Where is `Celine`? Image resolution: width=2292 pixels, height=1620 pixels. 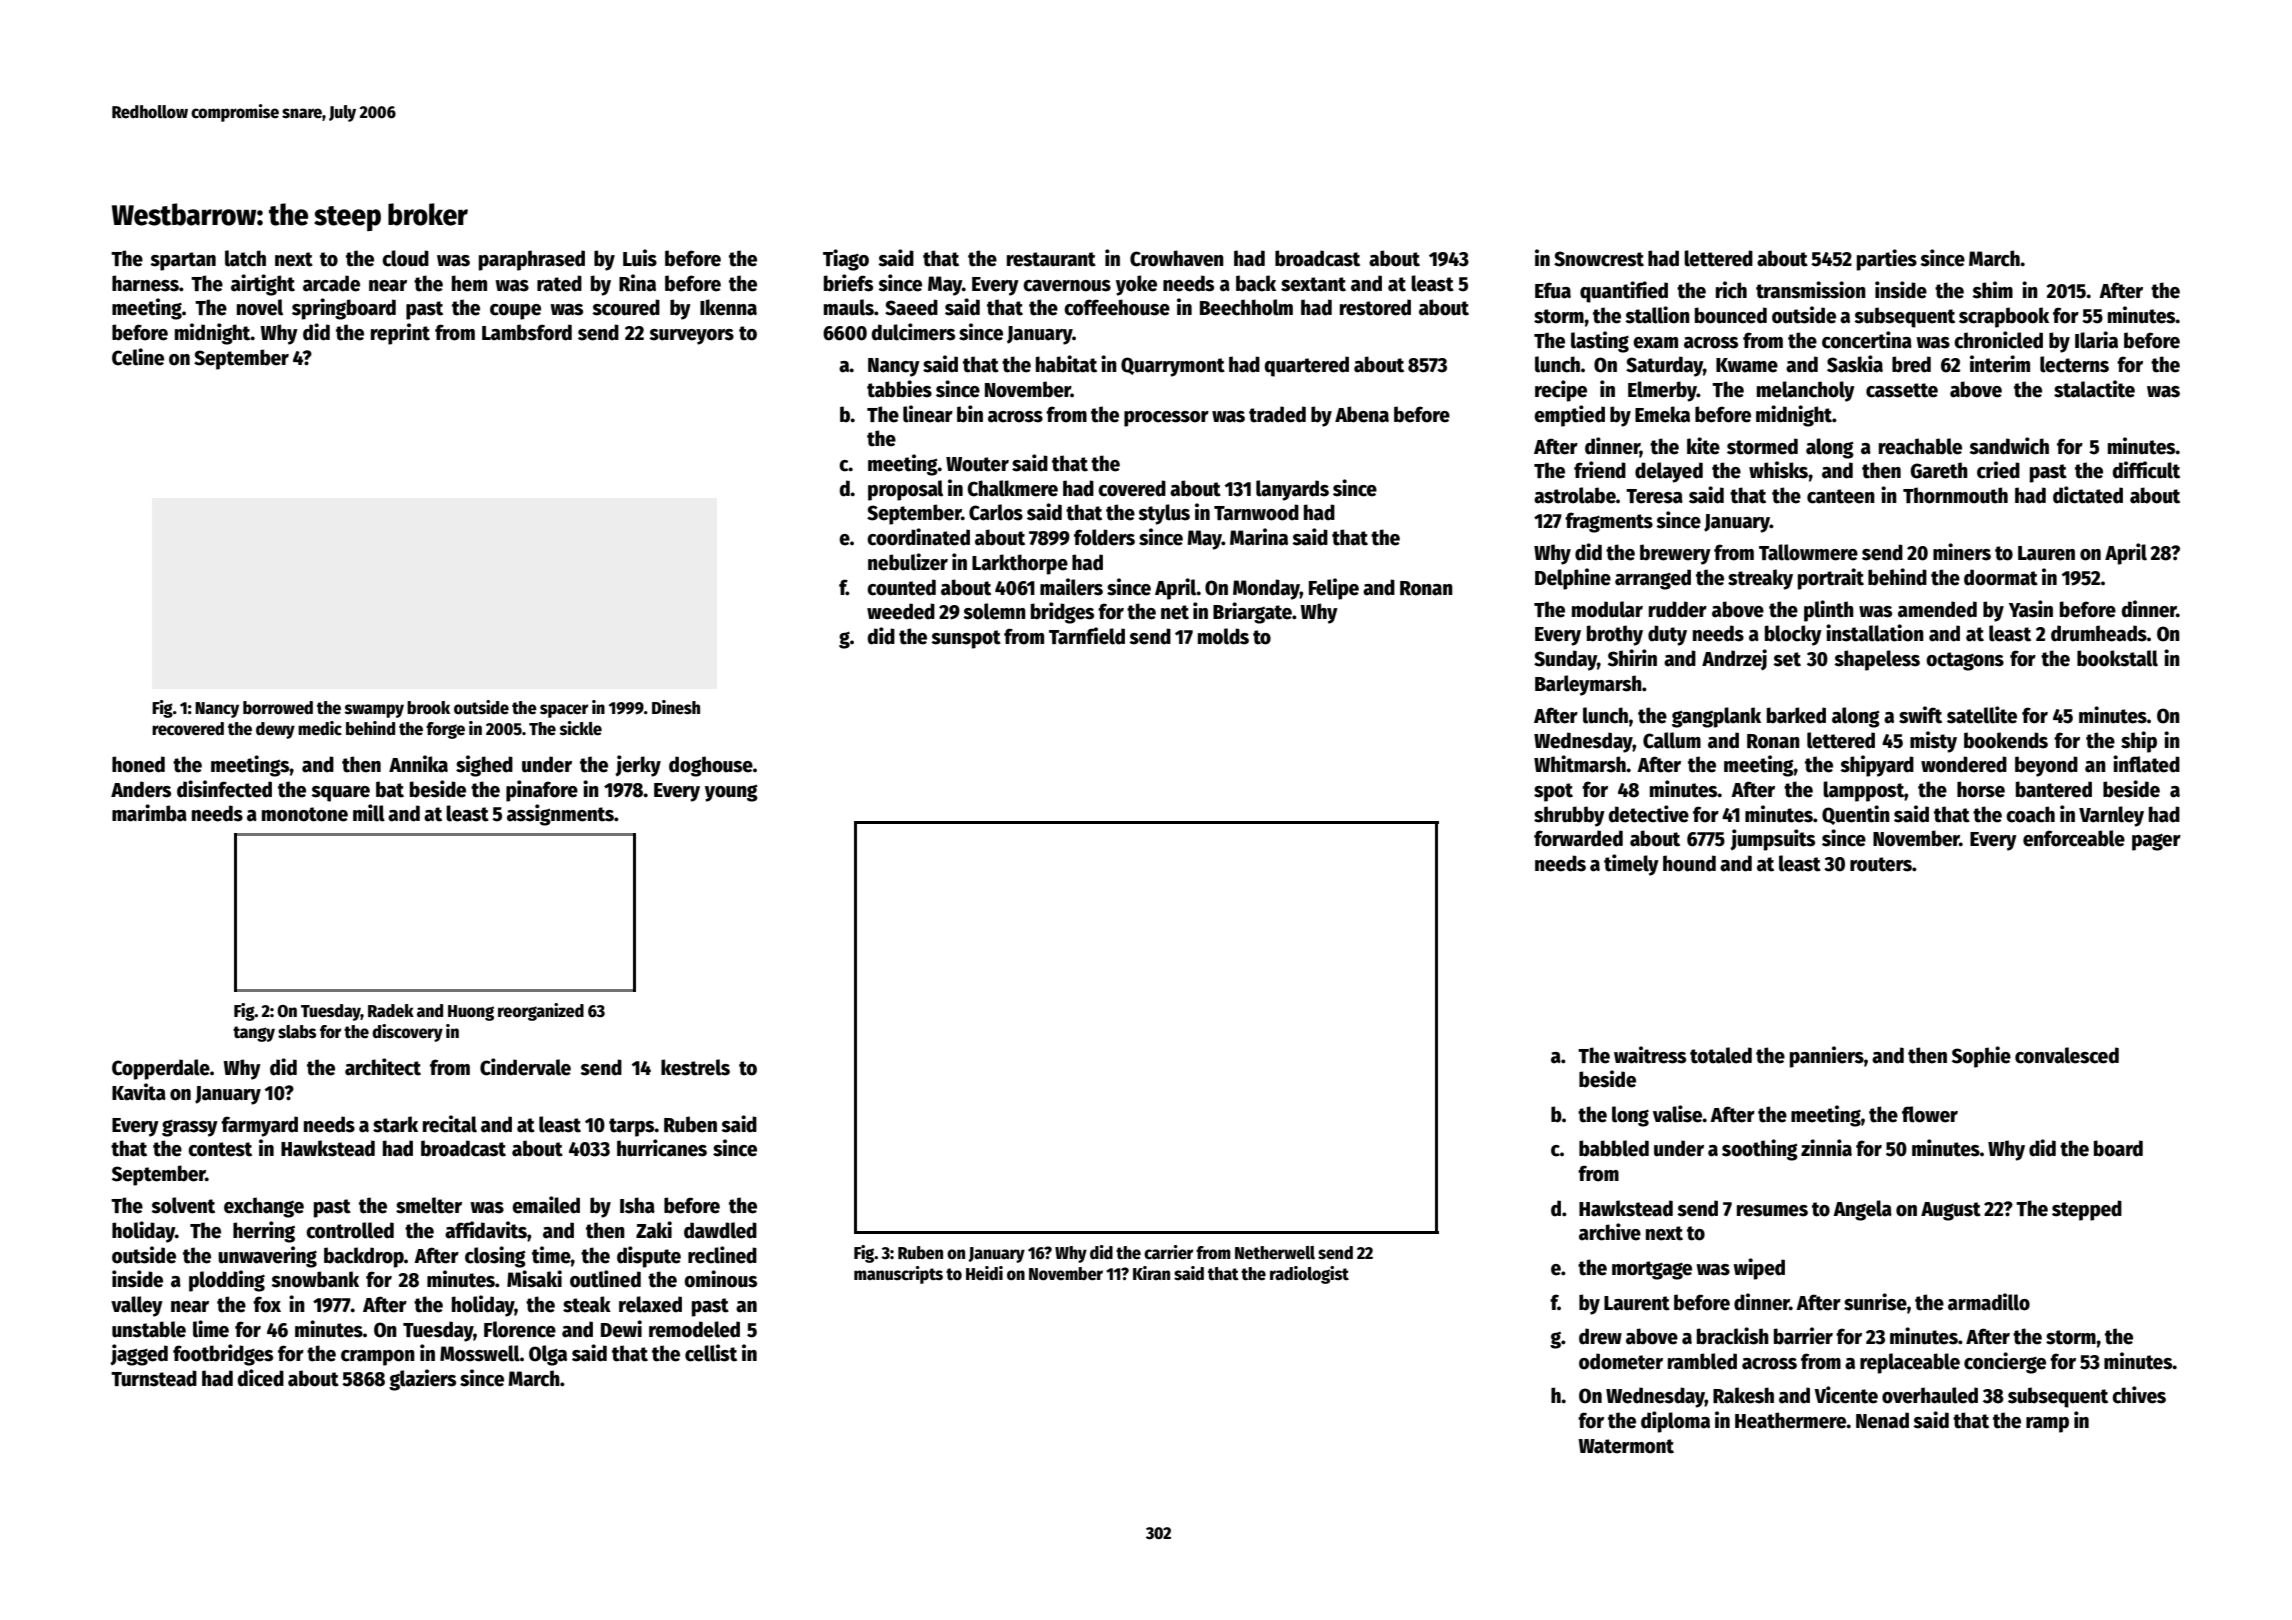
Celine is located at coordinates (138, 357).
